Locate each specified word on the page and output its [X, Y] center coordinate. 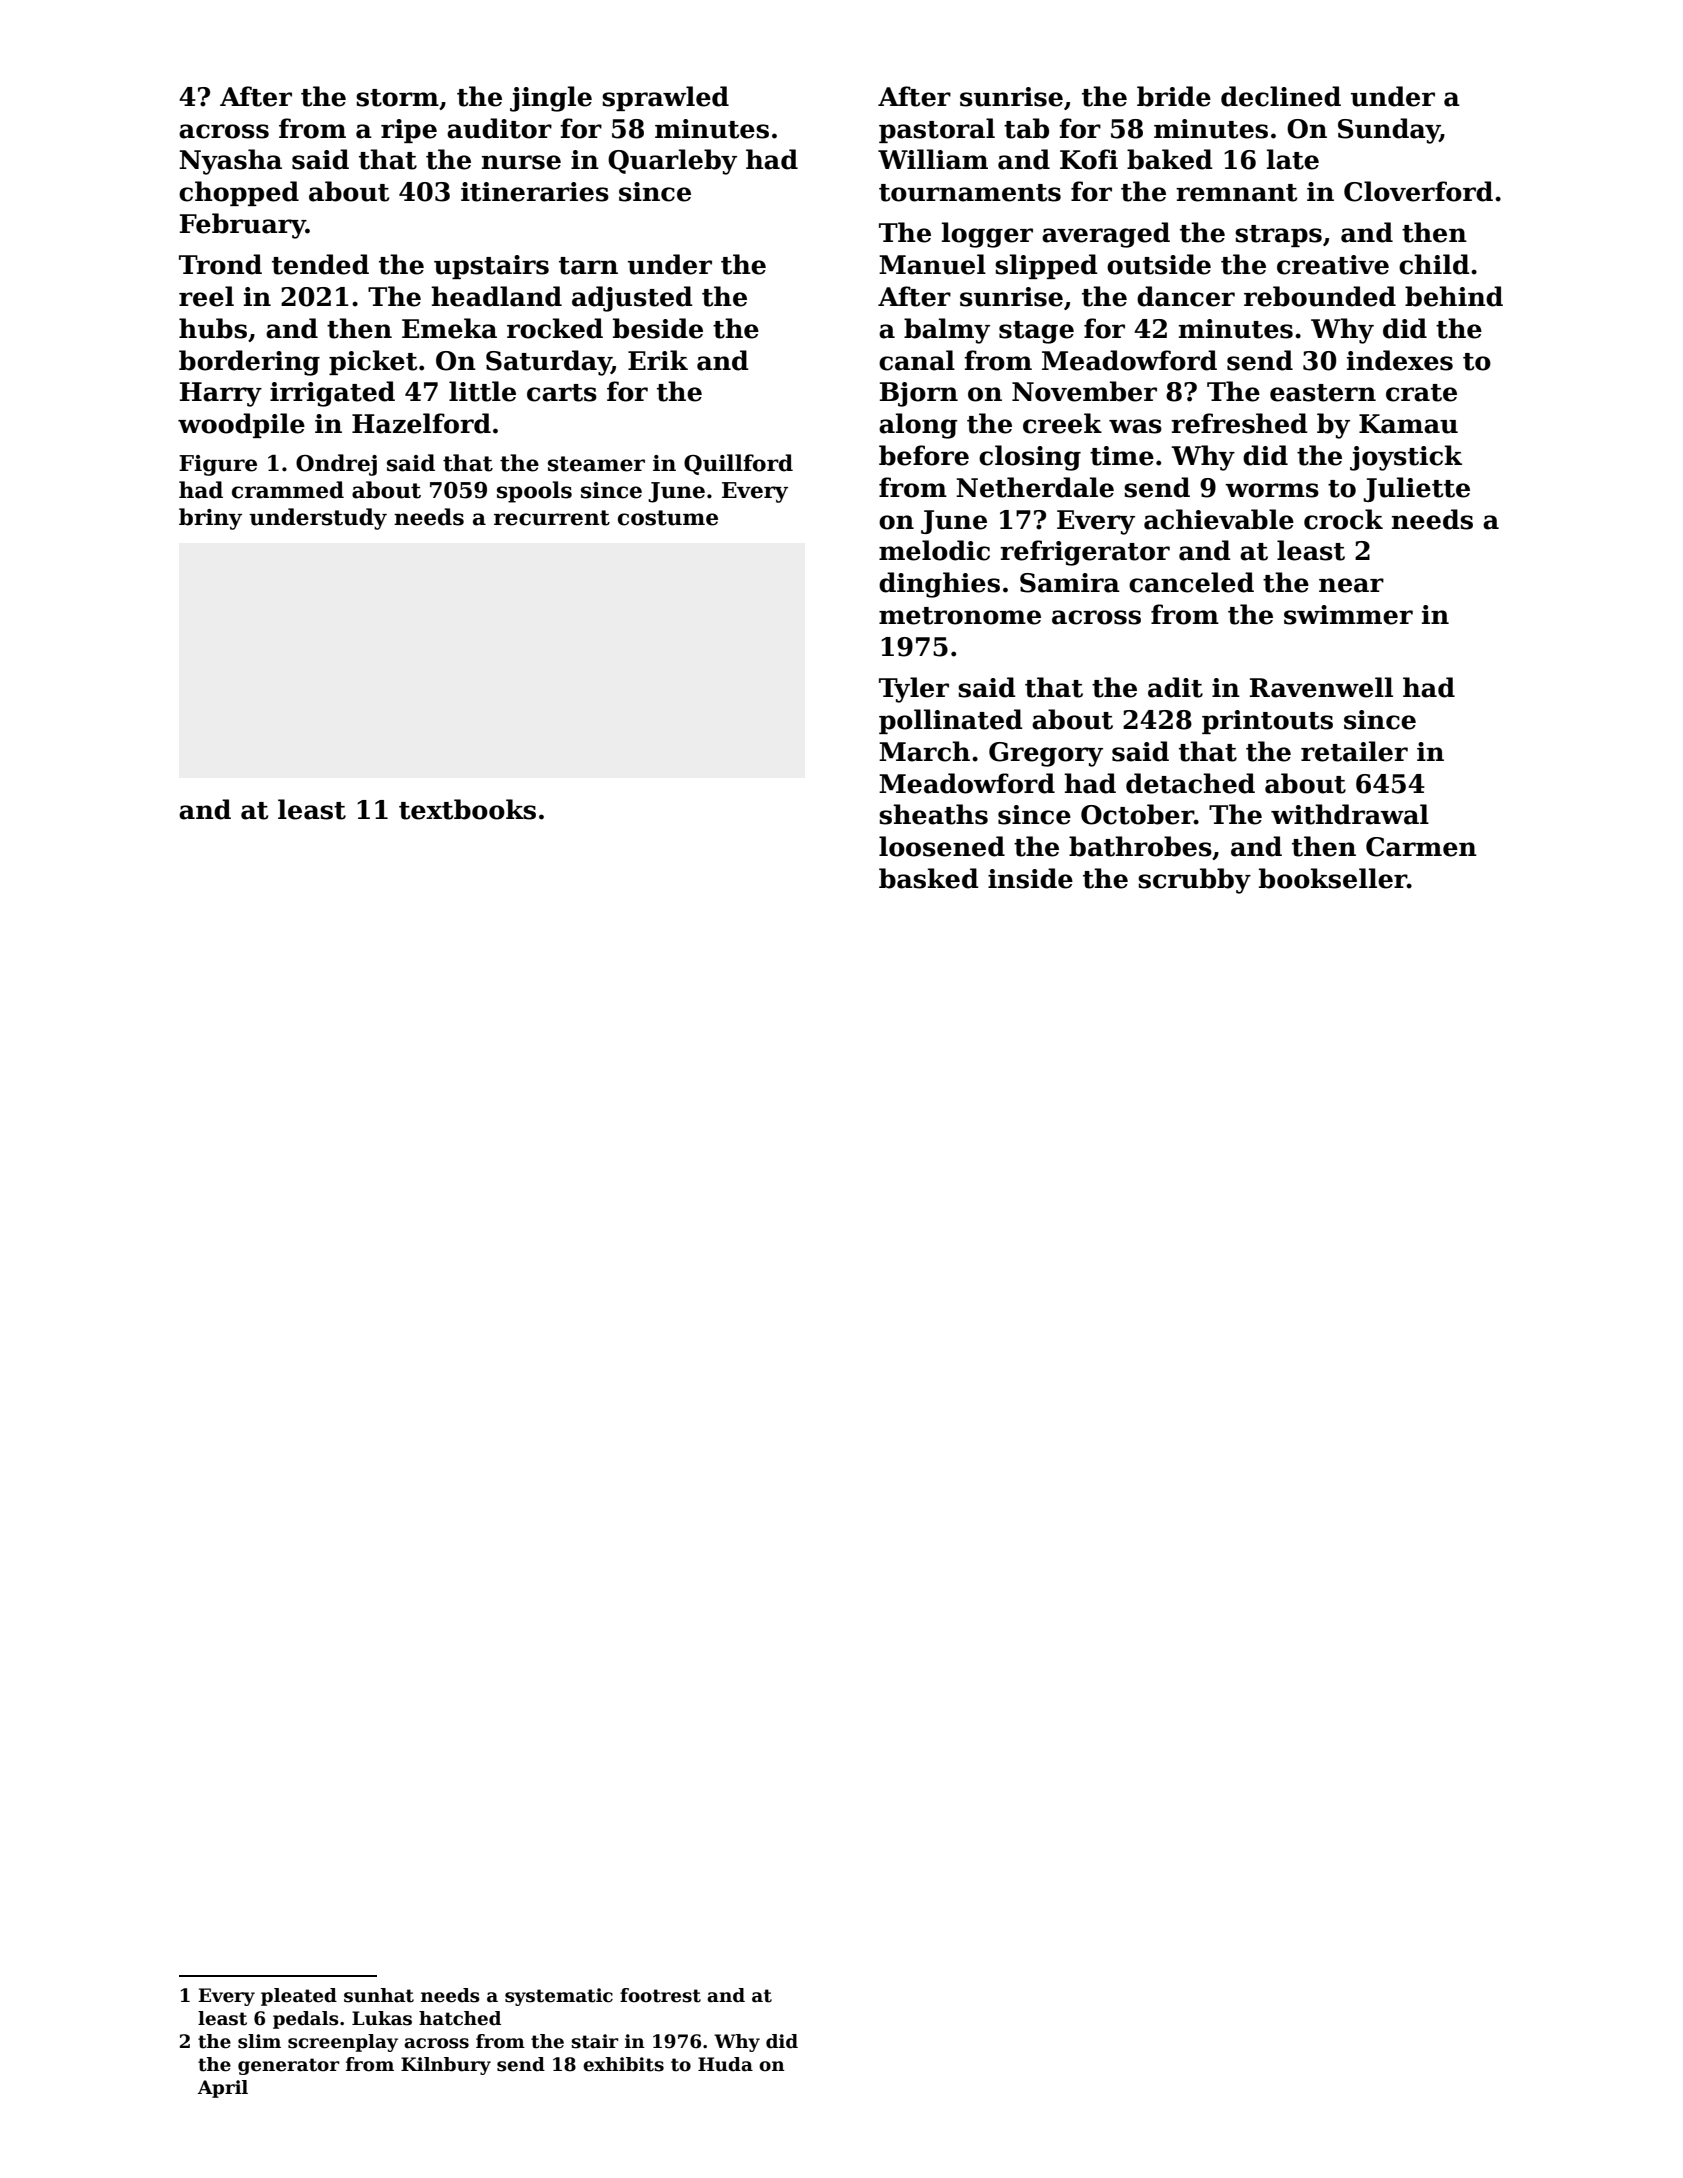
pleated [299, 1997]
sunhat [379, 1995]
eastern [1323, 393]
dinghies [939, 585]
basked [929, 878]
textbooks [467, 809]
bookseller [1333, 878]
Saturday [548, 363]
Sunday [1389, 131]
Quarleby [672, 162]
